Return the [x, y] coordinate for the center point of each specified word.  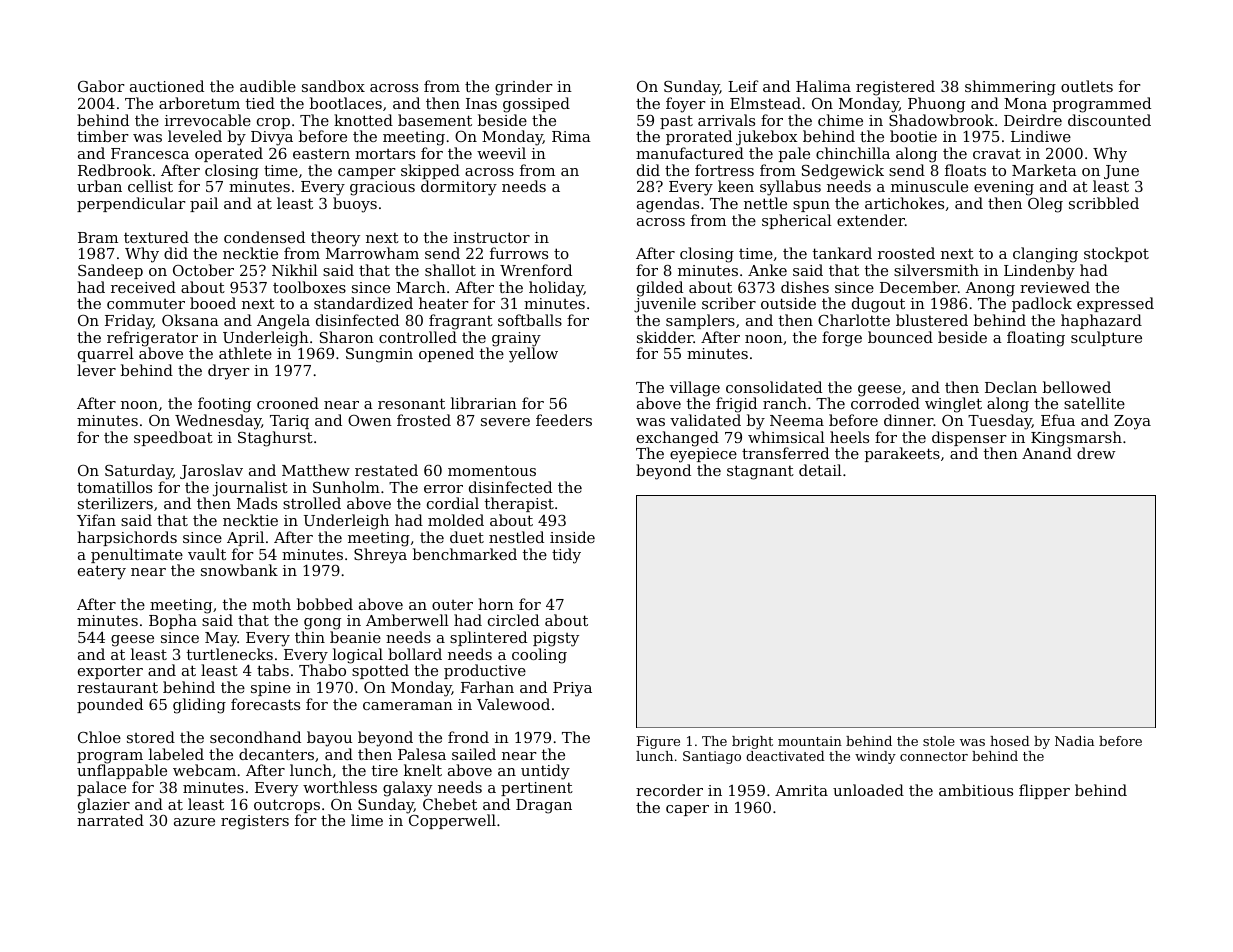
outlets [1087, 86]
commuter [146, 304]
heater [444, 303]
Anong [990, 289]
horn [496, 604]
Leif [743, 86]
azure [194, 822]
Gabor [101, 86]
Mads [257, 503]
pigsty [556, 639]
